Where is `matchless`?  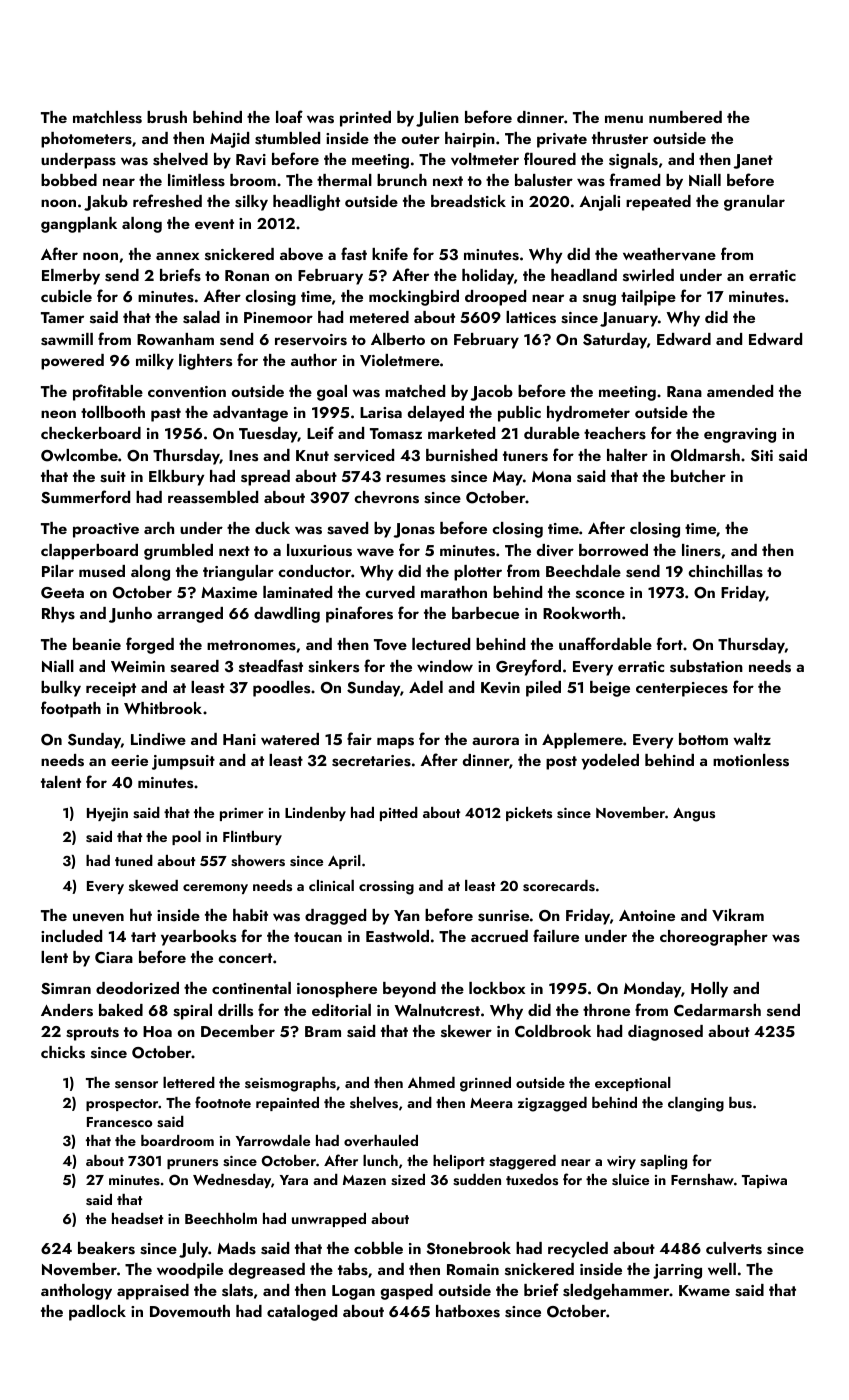 matchless is located at coordinates (107, 117).
